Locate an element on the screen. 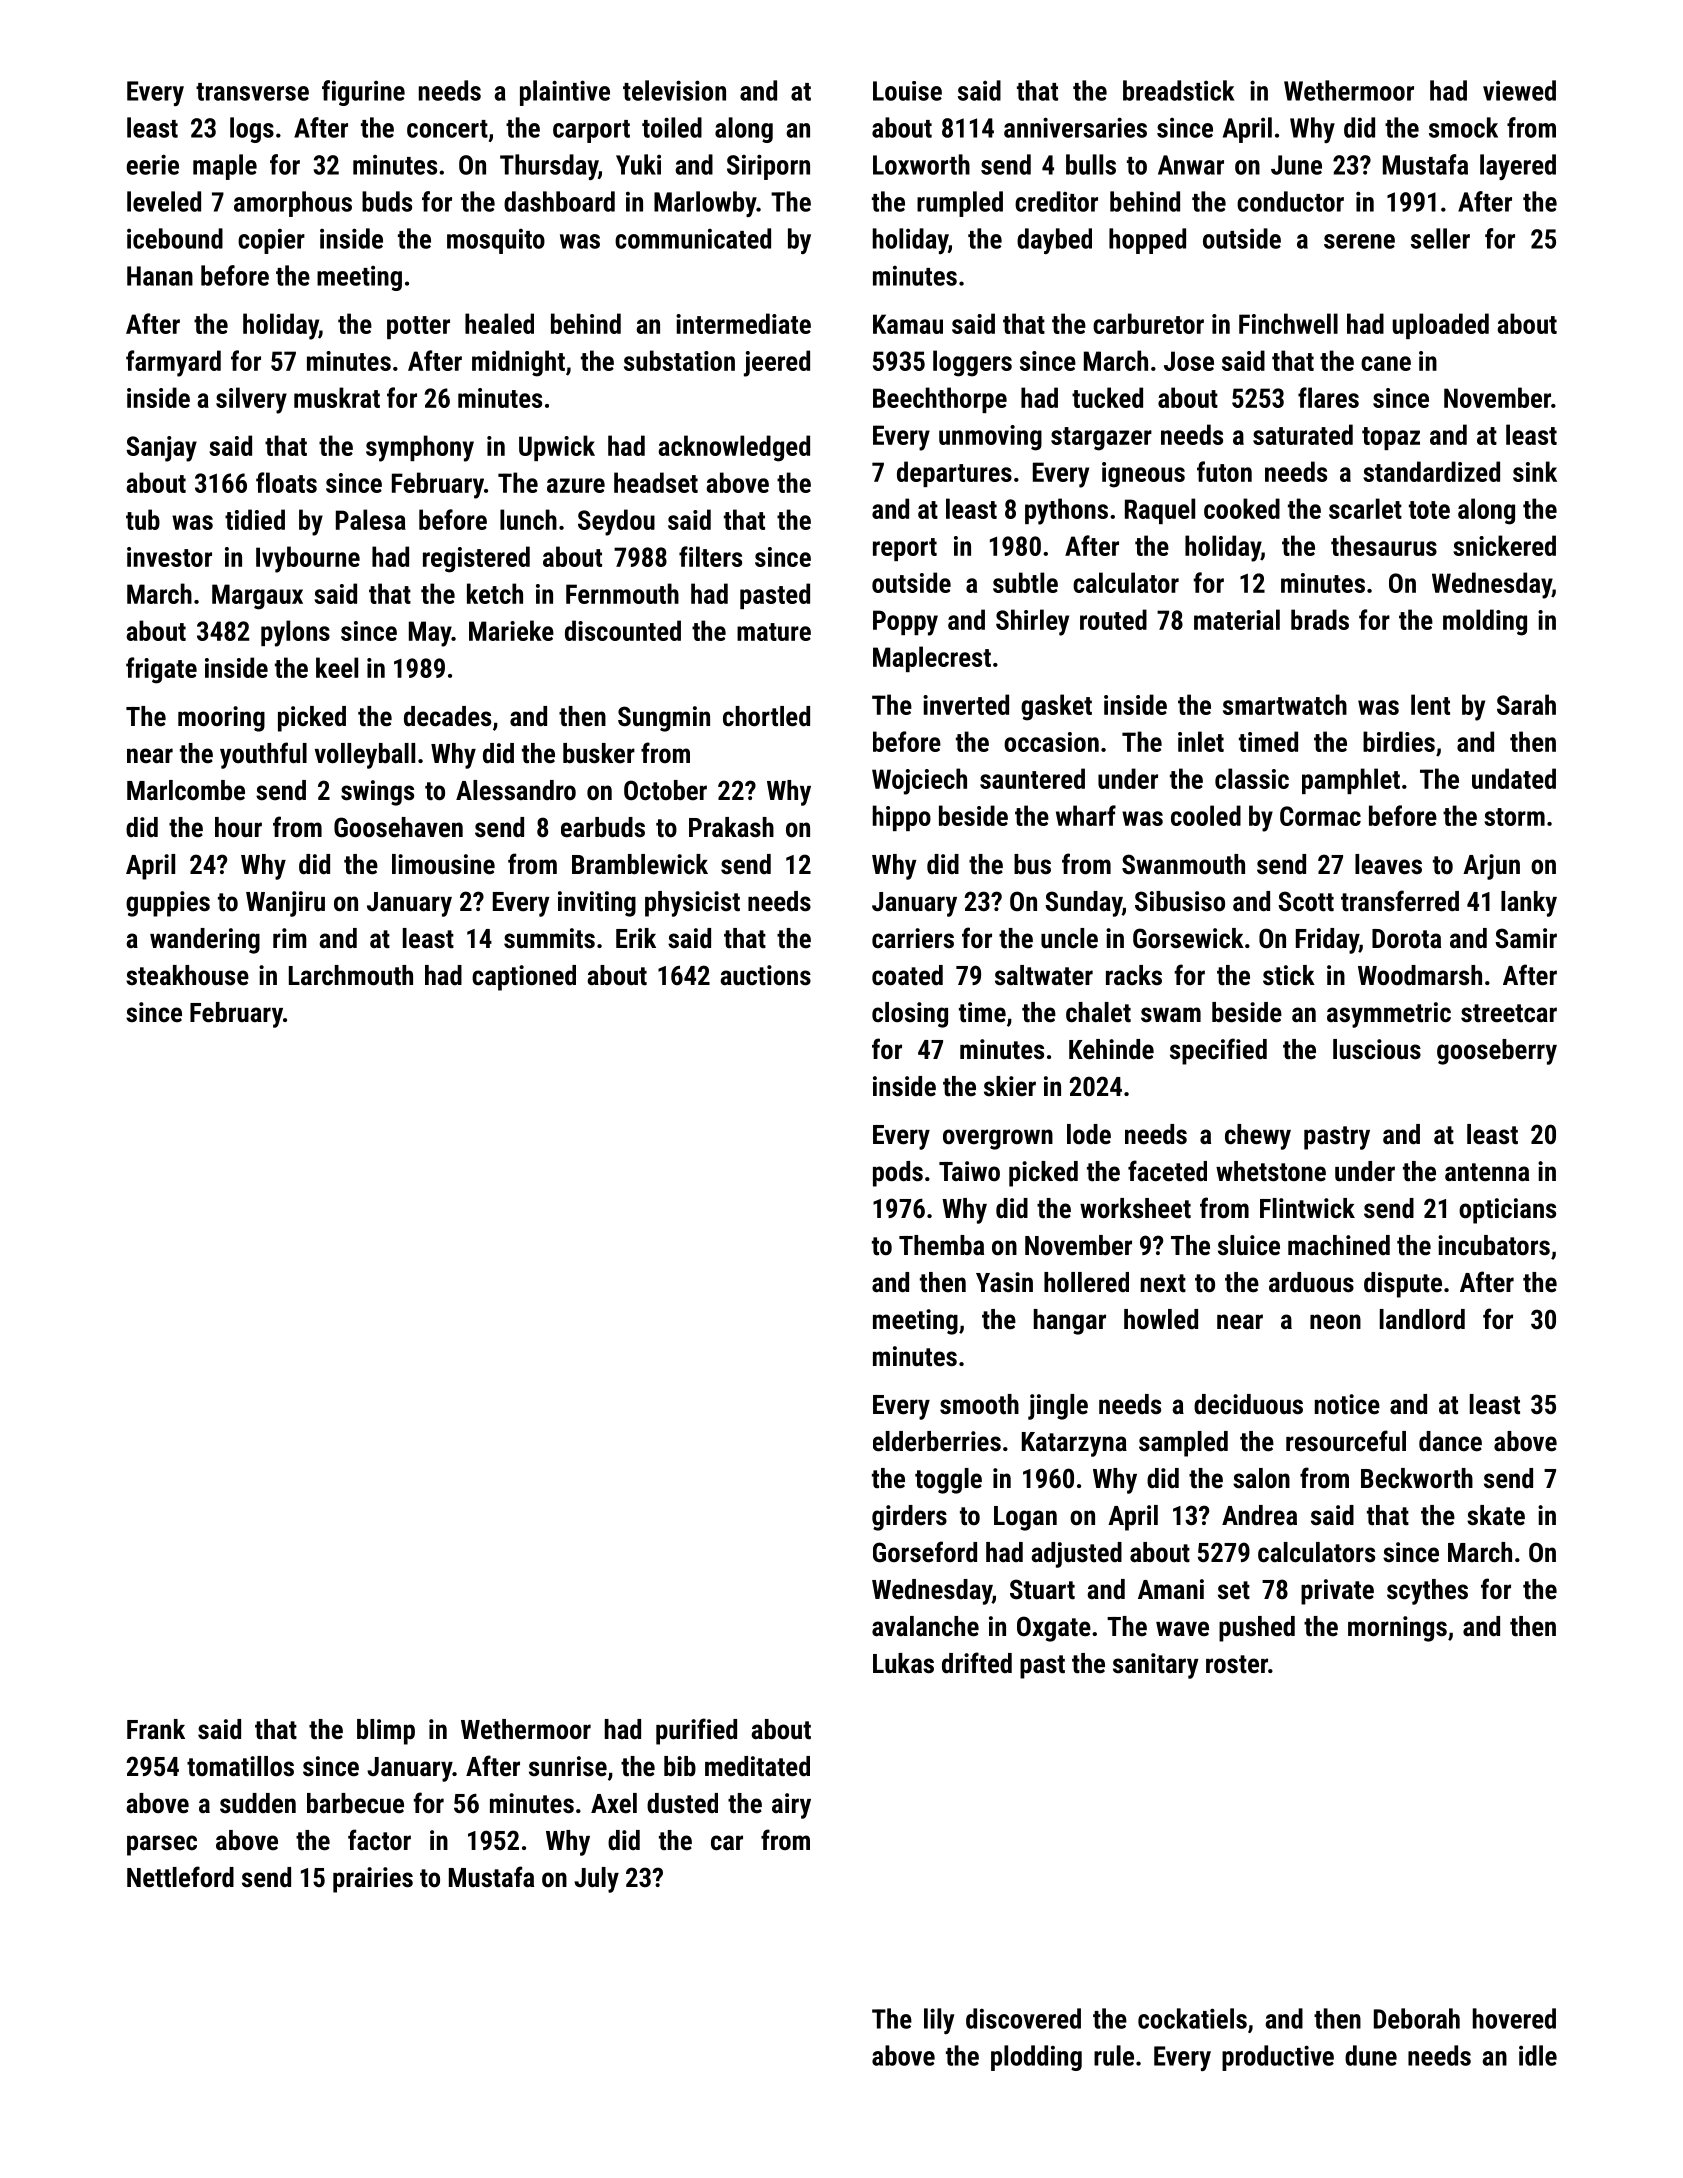 This screenshot has width=1683, height=2178. avalanche is located at coordinates (925, 1626).
